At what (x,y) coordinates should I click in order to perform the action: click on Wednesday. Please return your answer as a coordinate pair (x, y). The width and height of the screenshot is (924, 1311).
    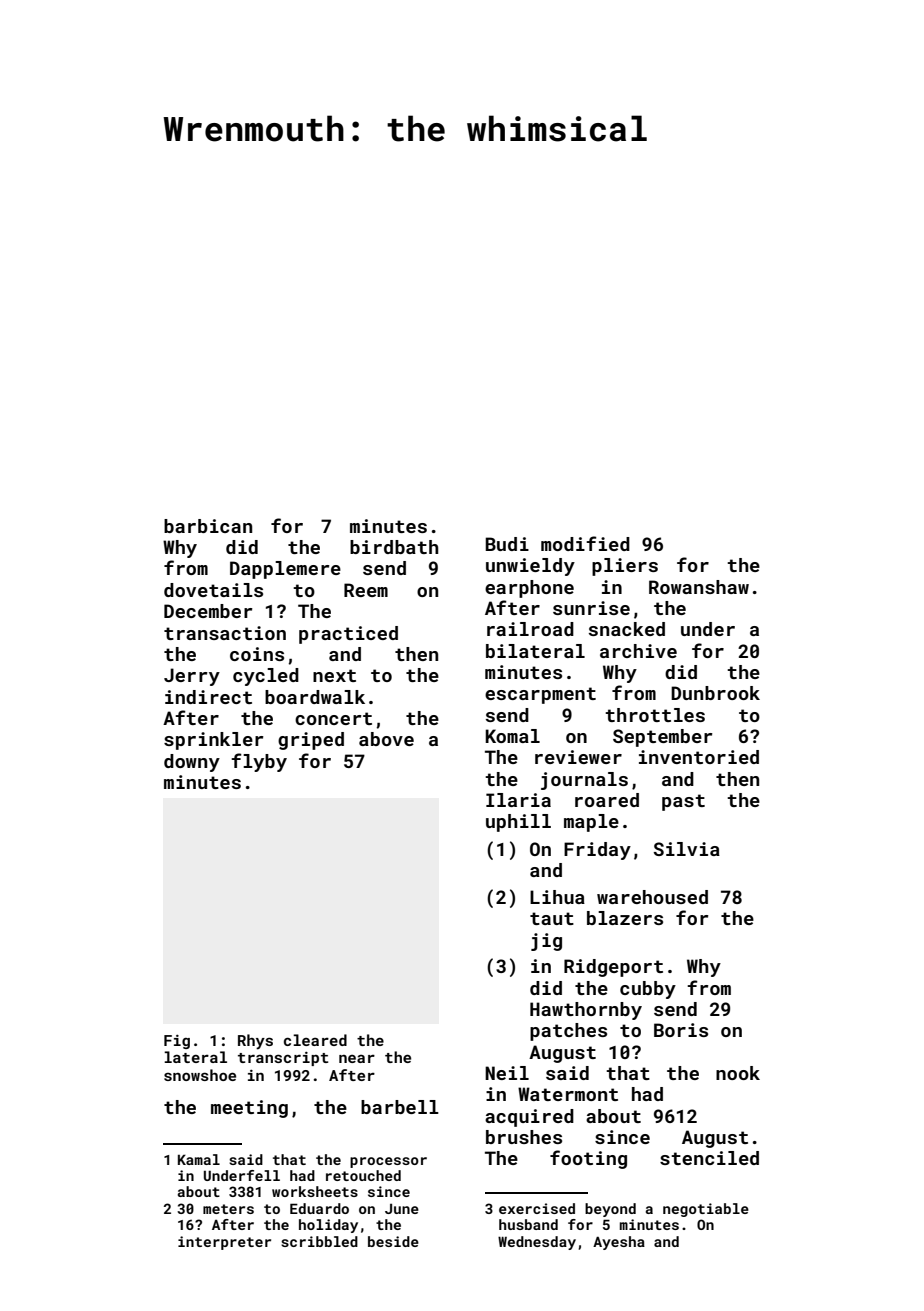
    Looking at the image, I should click on (537, 1243).
